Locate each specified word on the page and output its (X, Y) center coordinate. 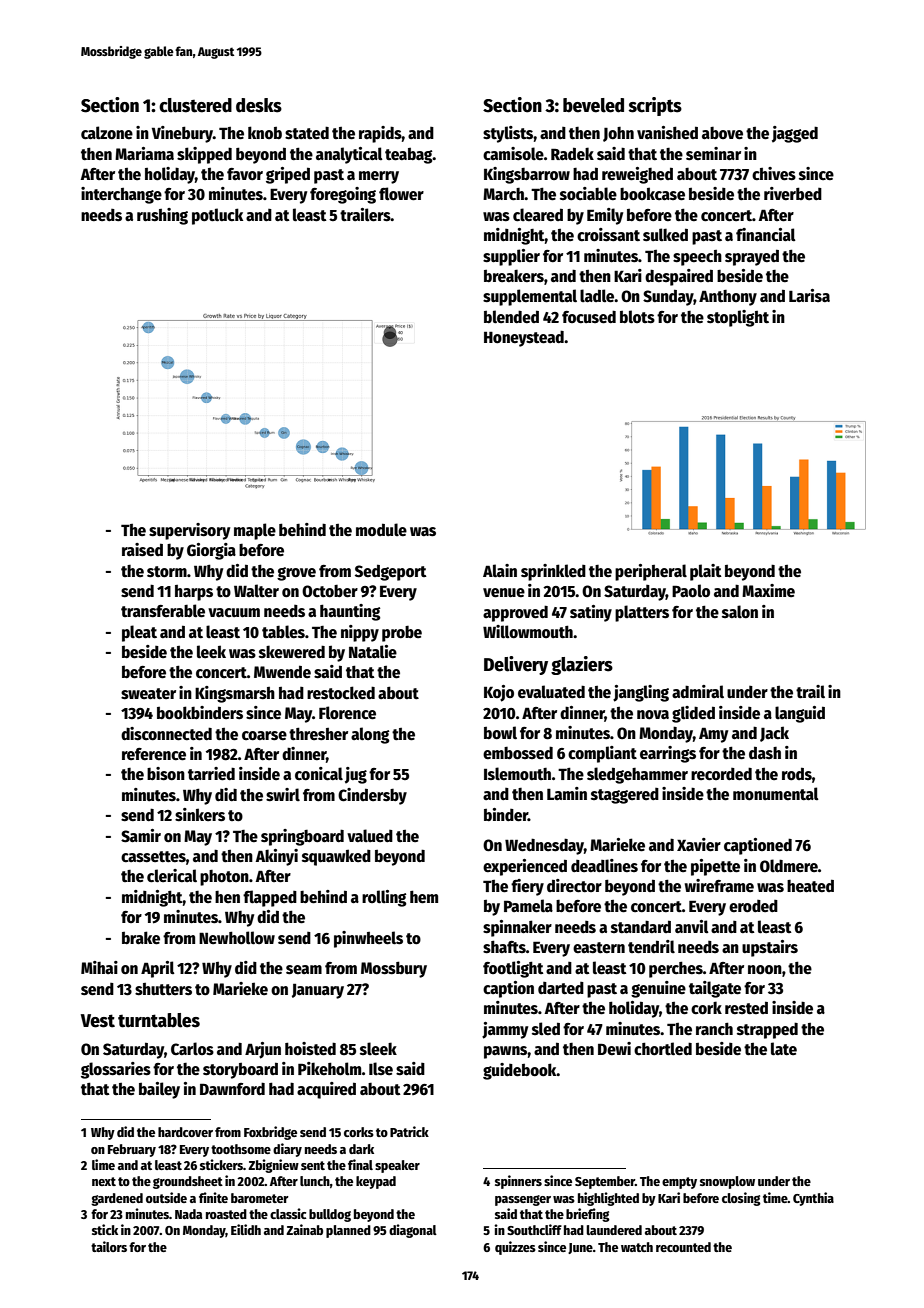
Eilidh (246, 1229)
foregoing (343, 195)
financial (766, 234)
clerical (172, 876)
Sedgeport (391, 572)
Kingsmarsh (235, 694)
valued (370, 835)
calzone (107, 133)
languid (800, 714)
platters (642, 613)
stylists (508, 134)
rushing (162, 216)
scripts (655, 106)
